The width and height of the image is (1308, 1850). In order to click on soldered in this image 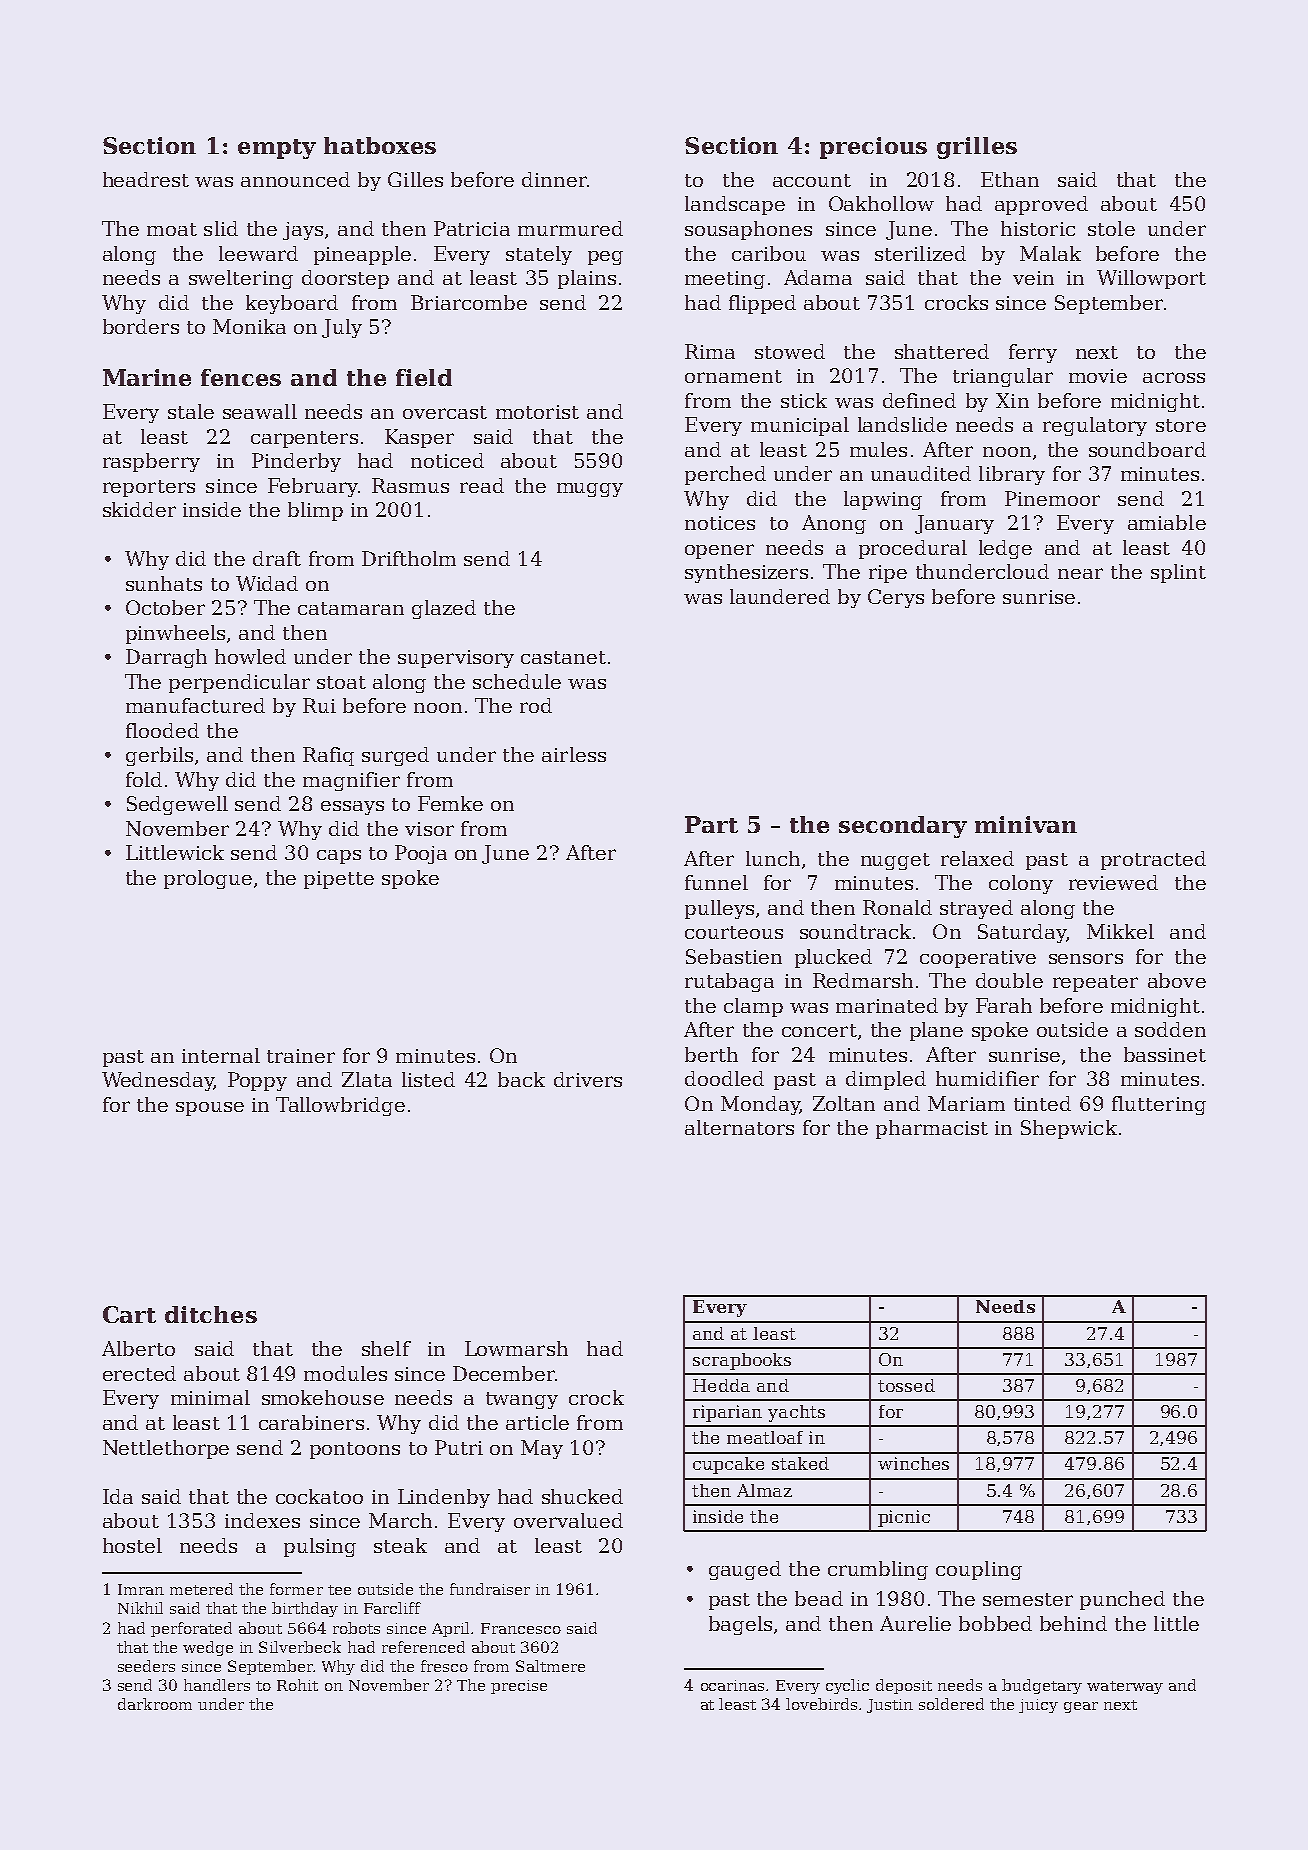, I will do `click(951, 1704)`.
